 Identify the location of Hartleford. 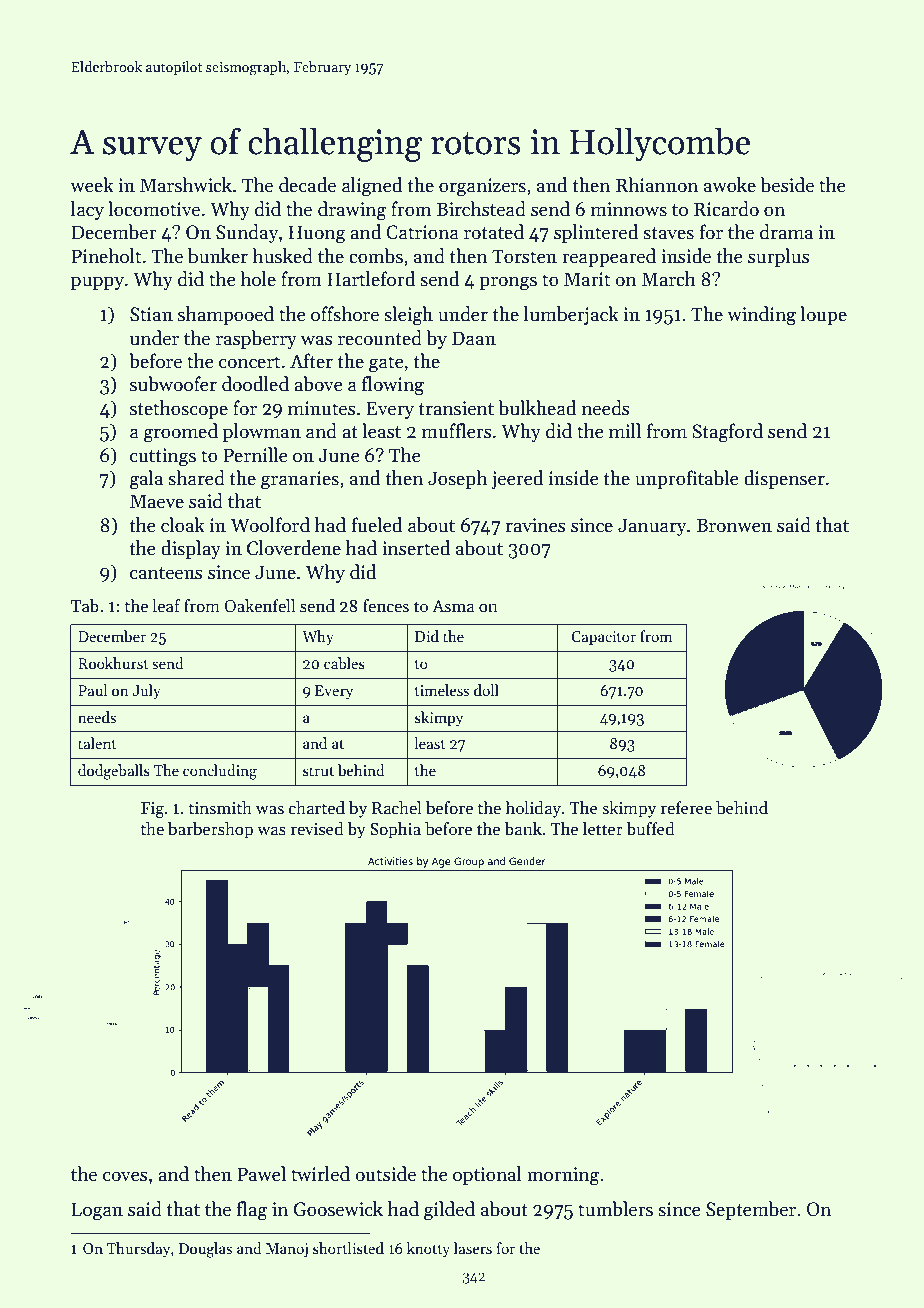
(371, 279).
